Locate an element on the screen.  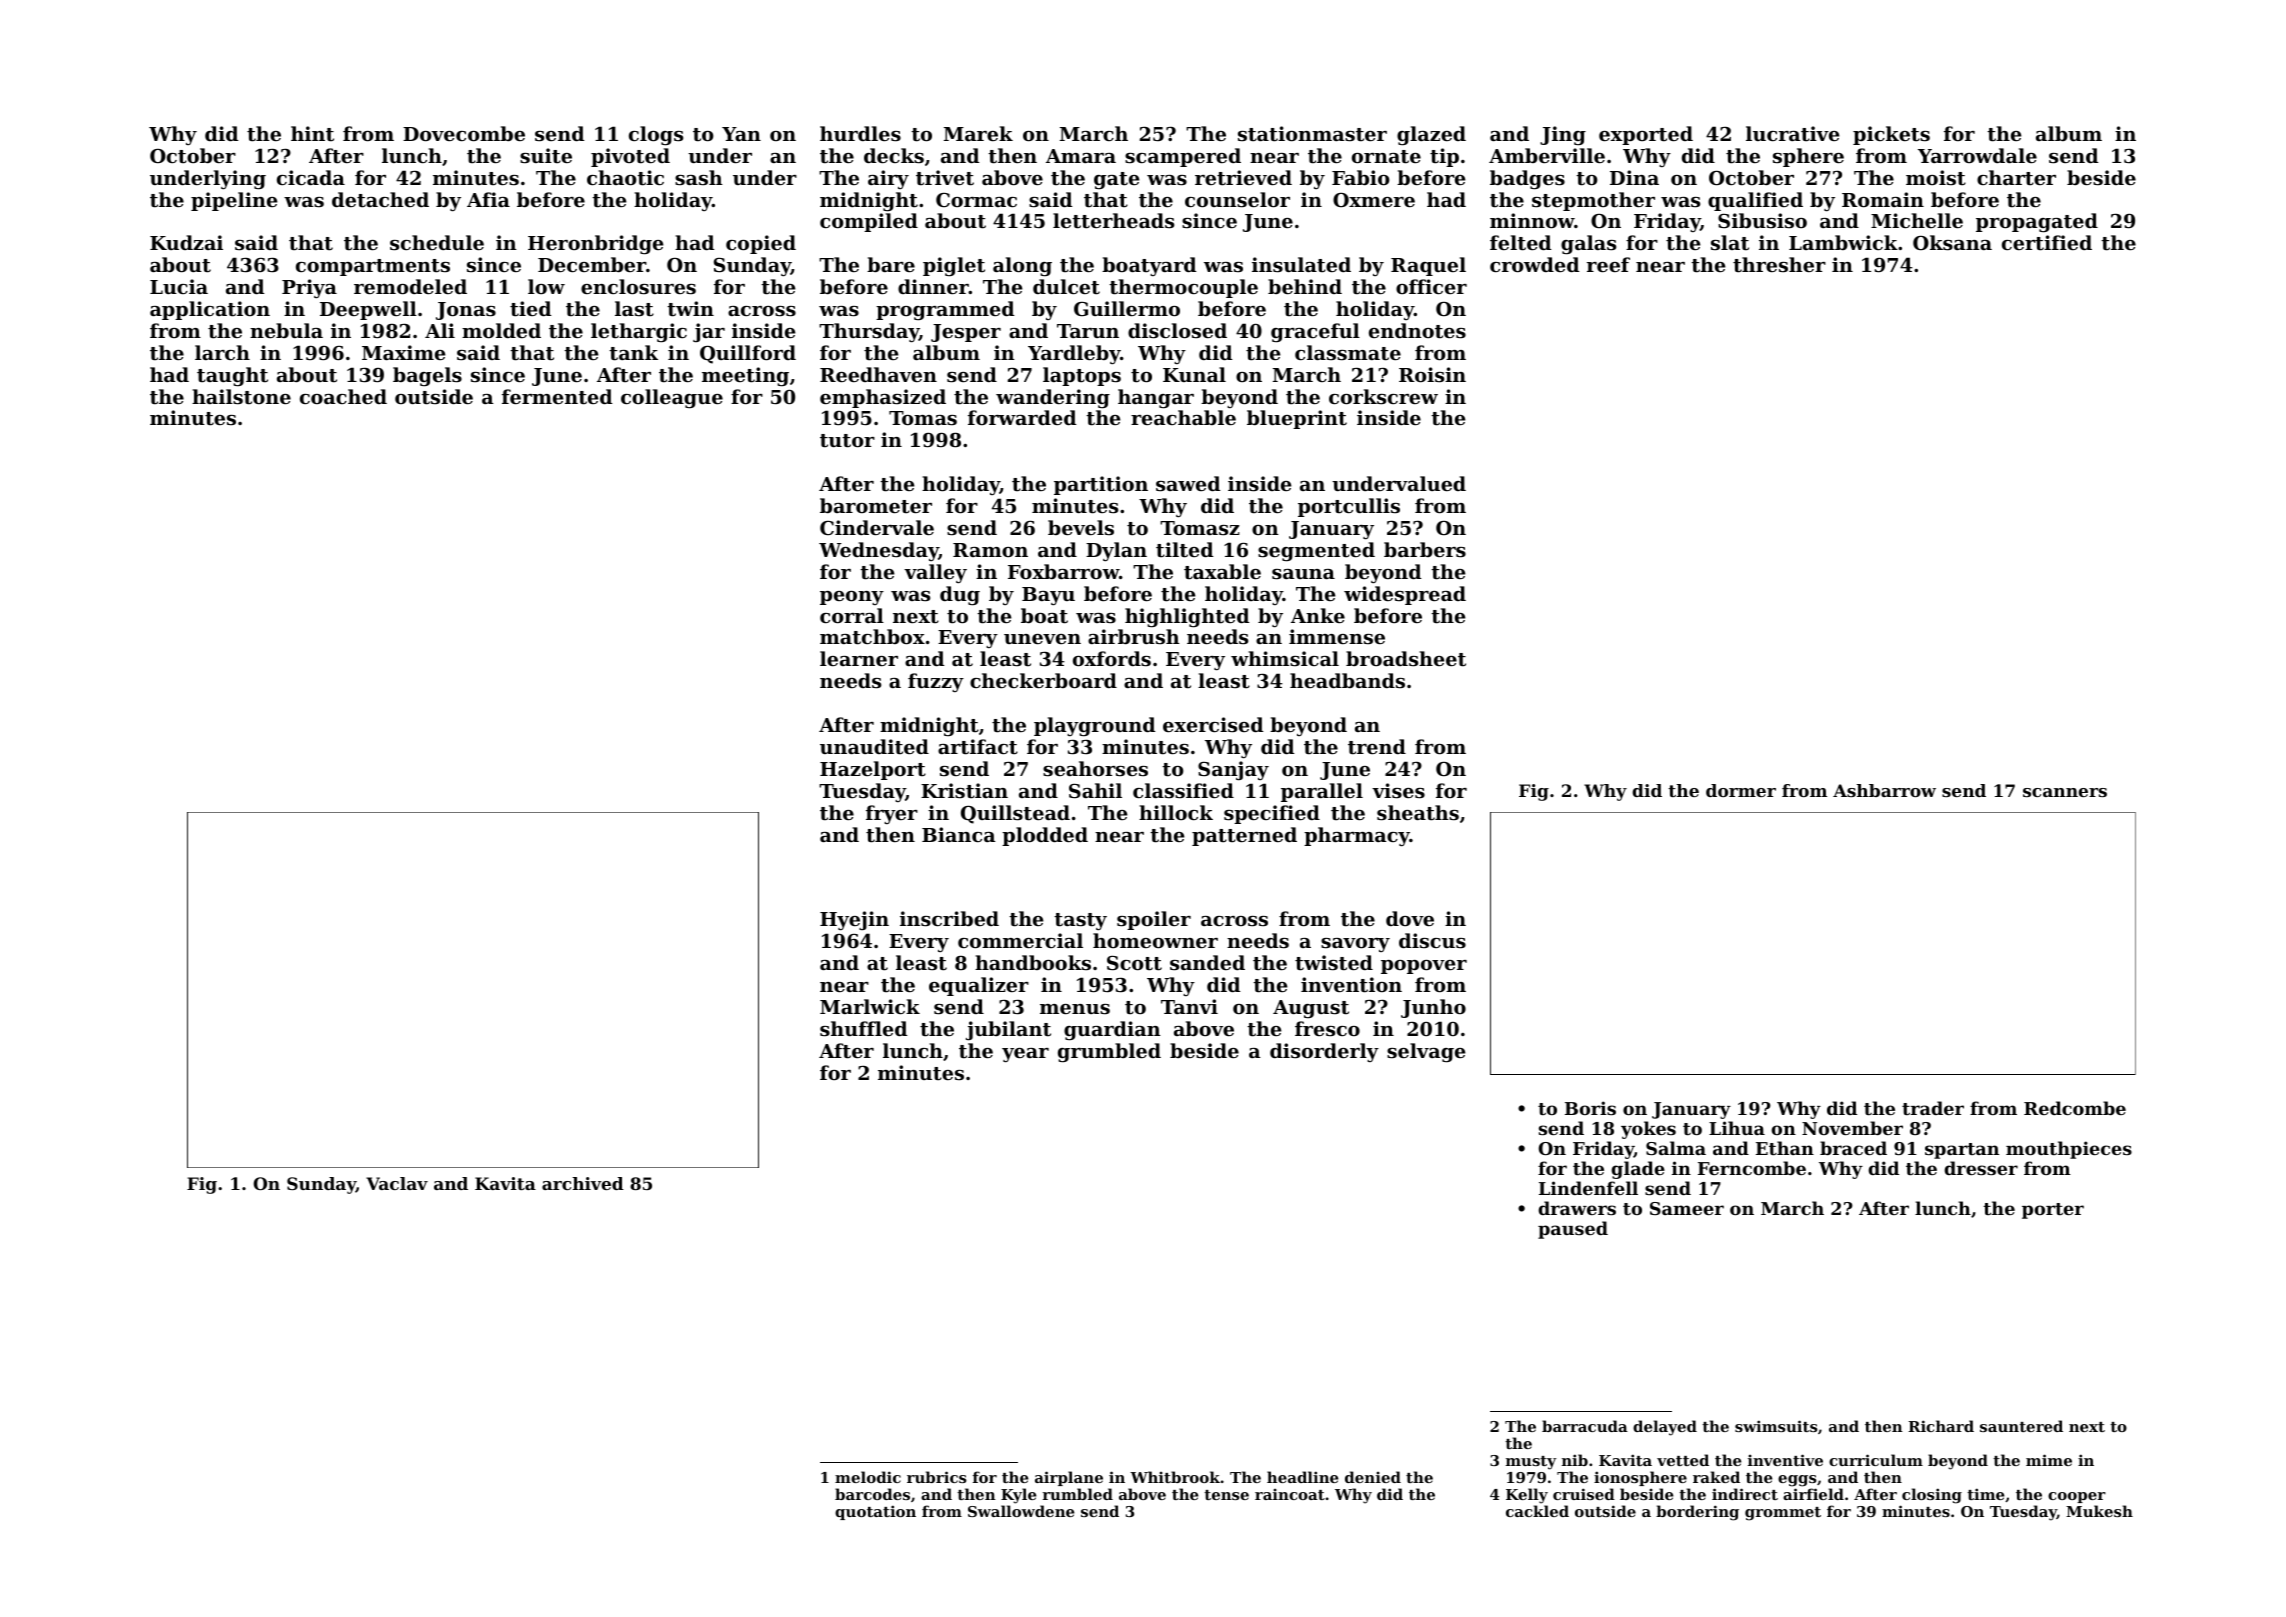
porter is located at coordinates (2053, 1211).
